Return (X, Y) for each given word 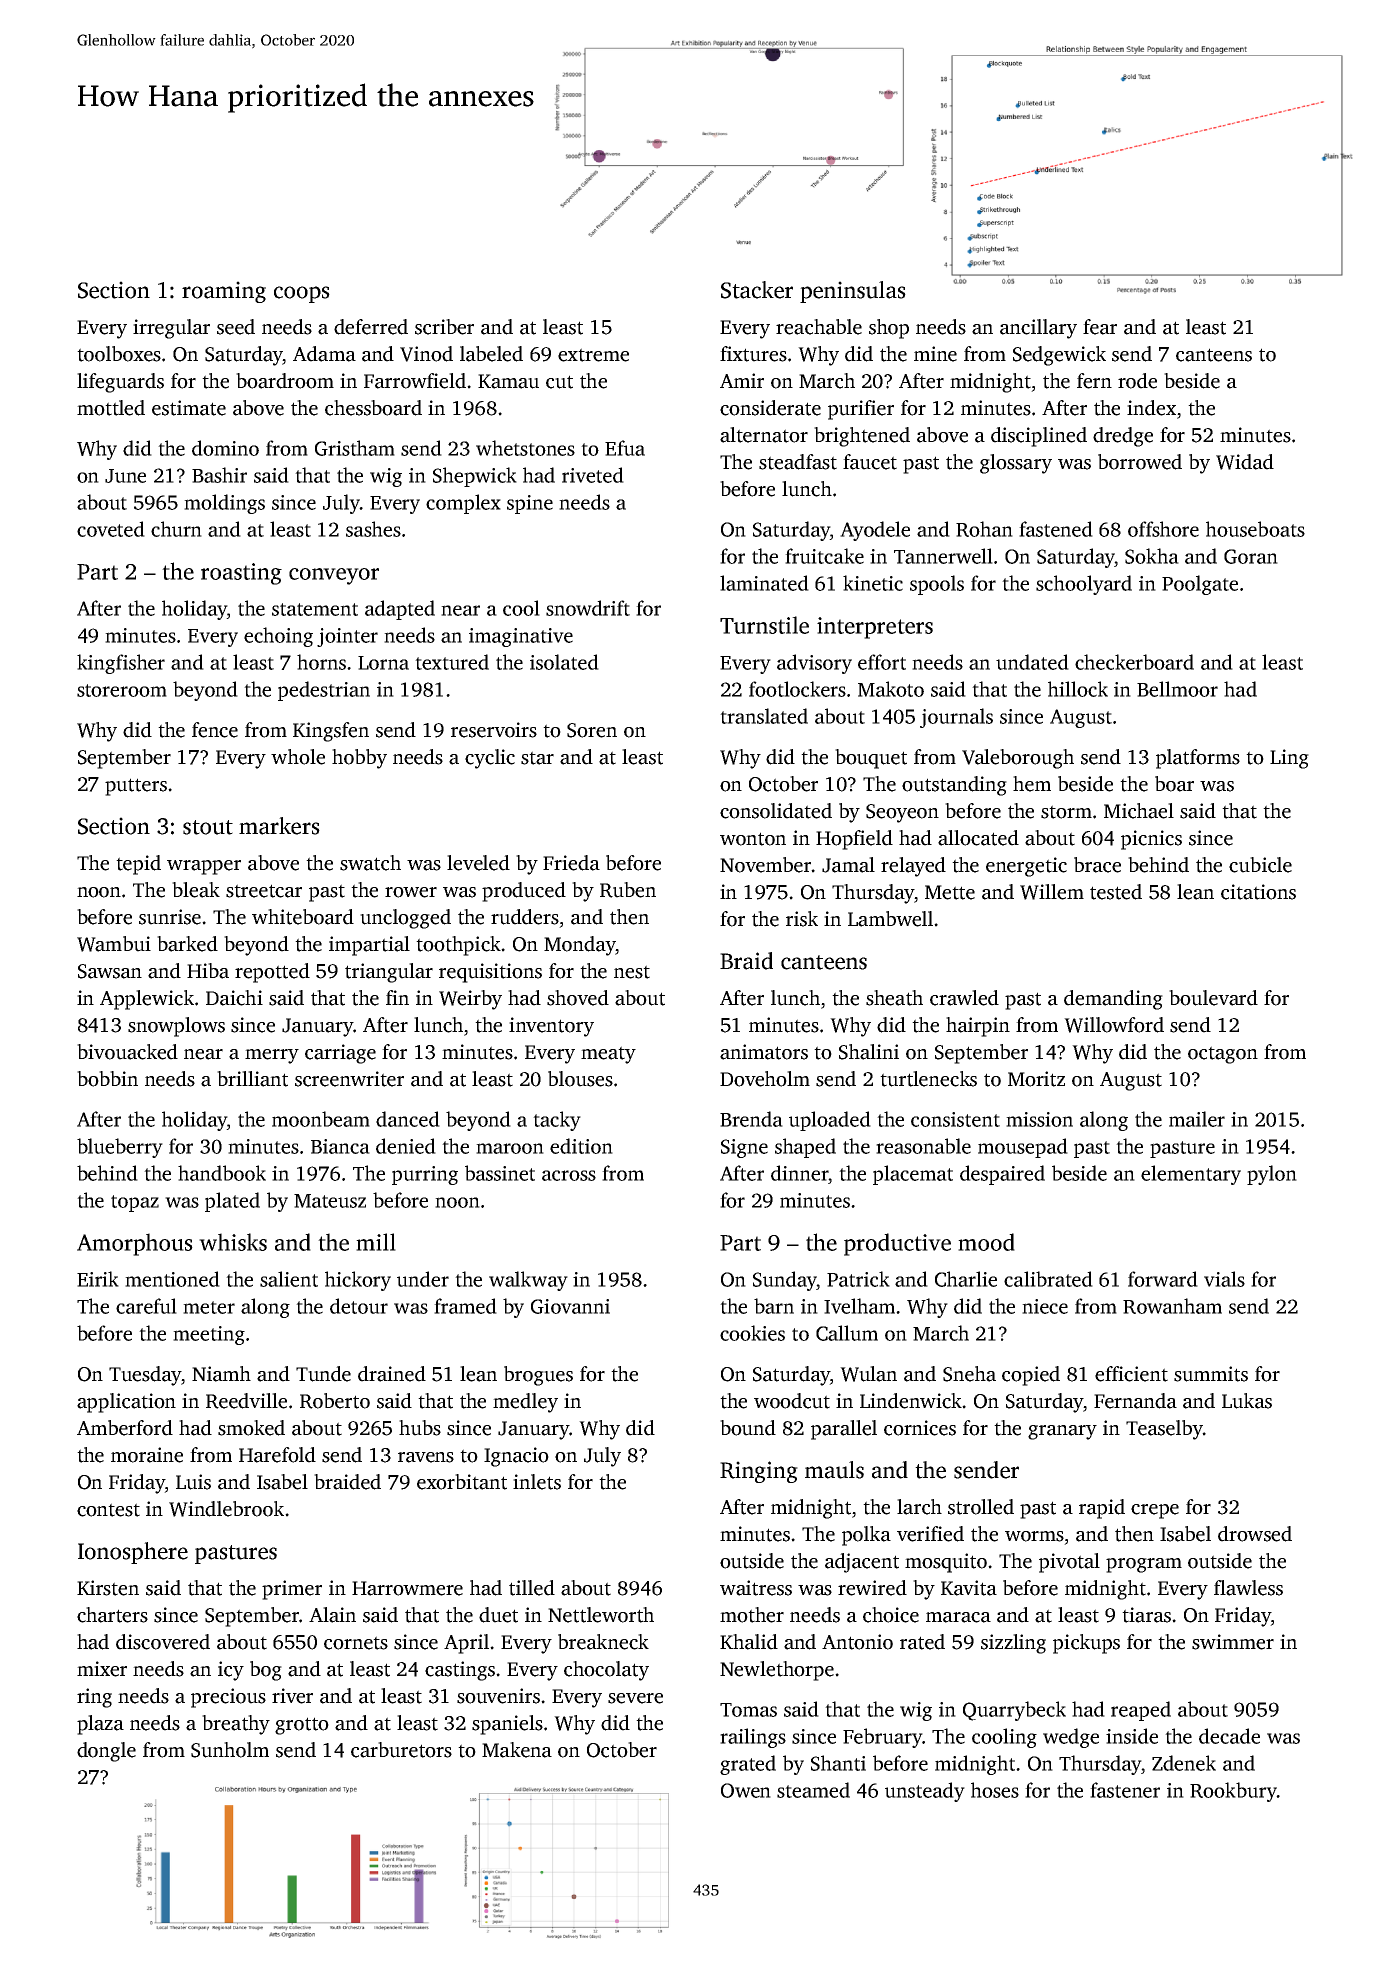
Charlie (966, 1279)
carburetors (401, 1750)
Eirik (98, 1279)
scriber (444, 327)
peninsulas (853, 292)
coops (302, 294)
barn (774, 1306)
